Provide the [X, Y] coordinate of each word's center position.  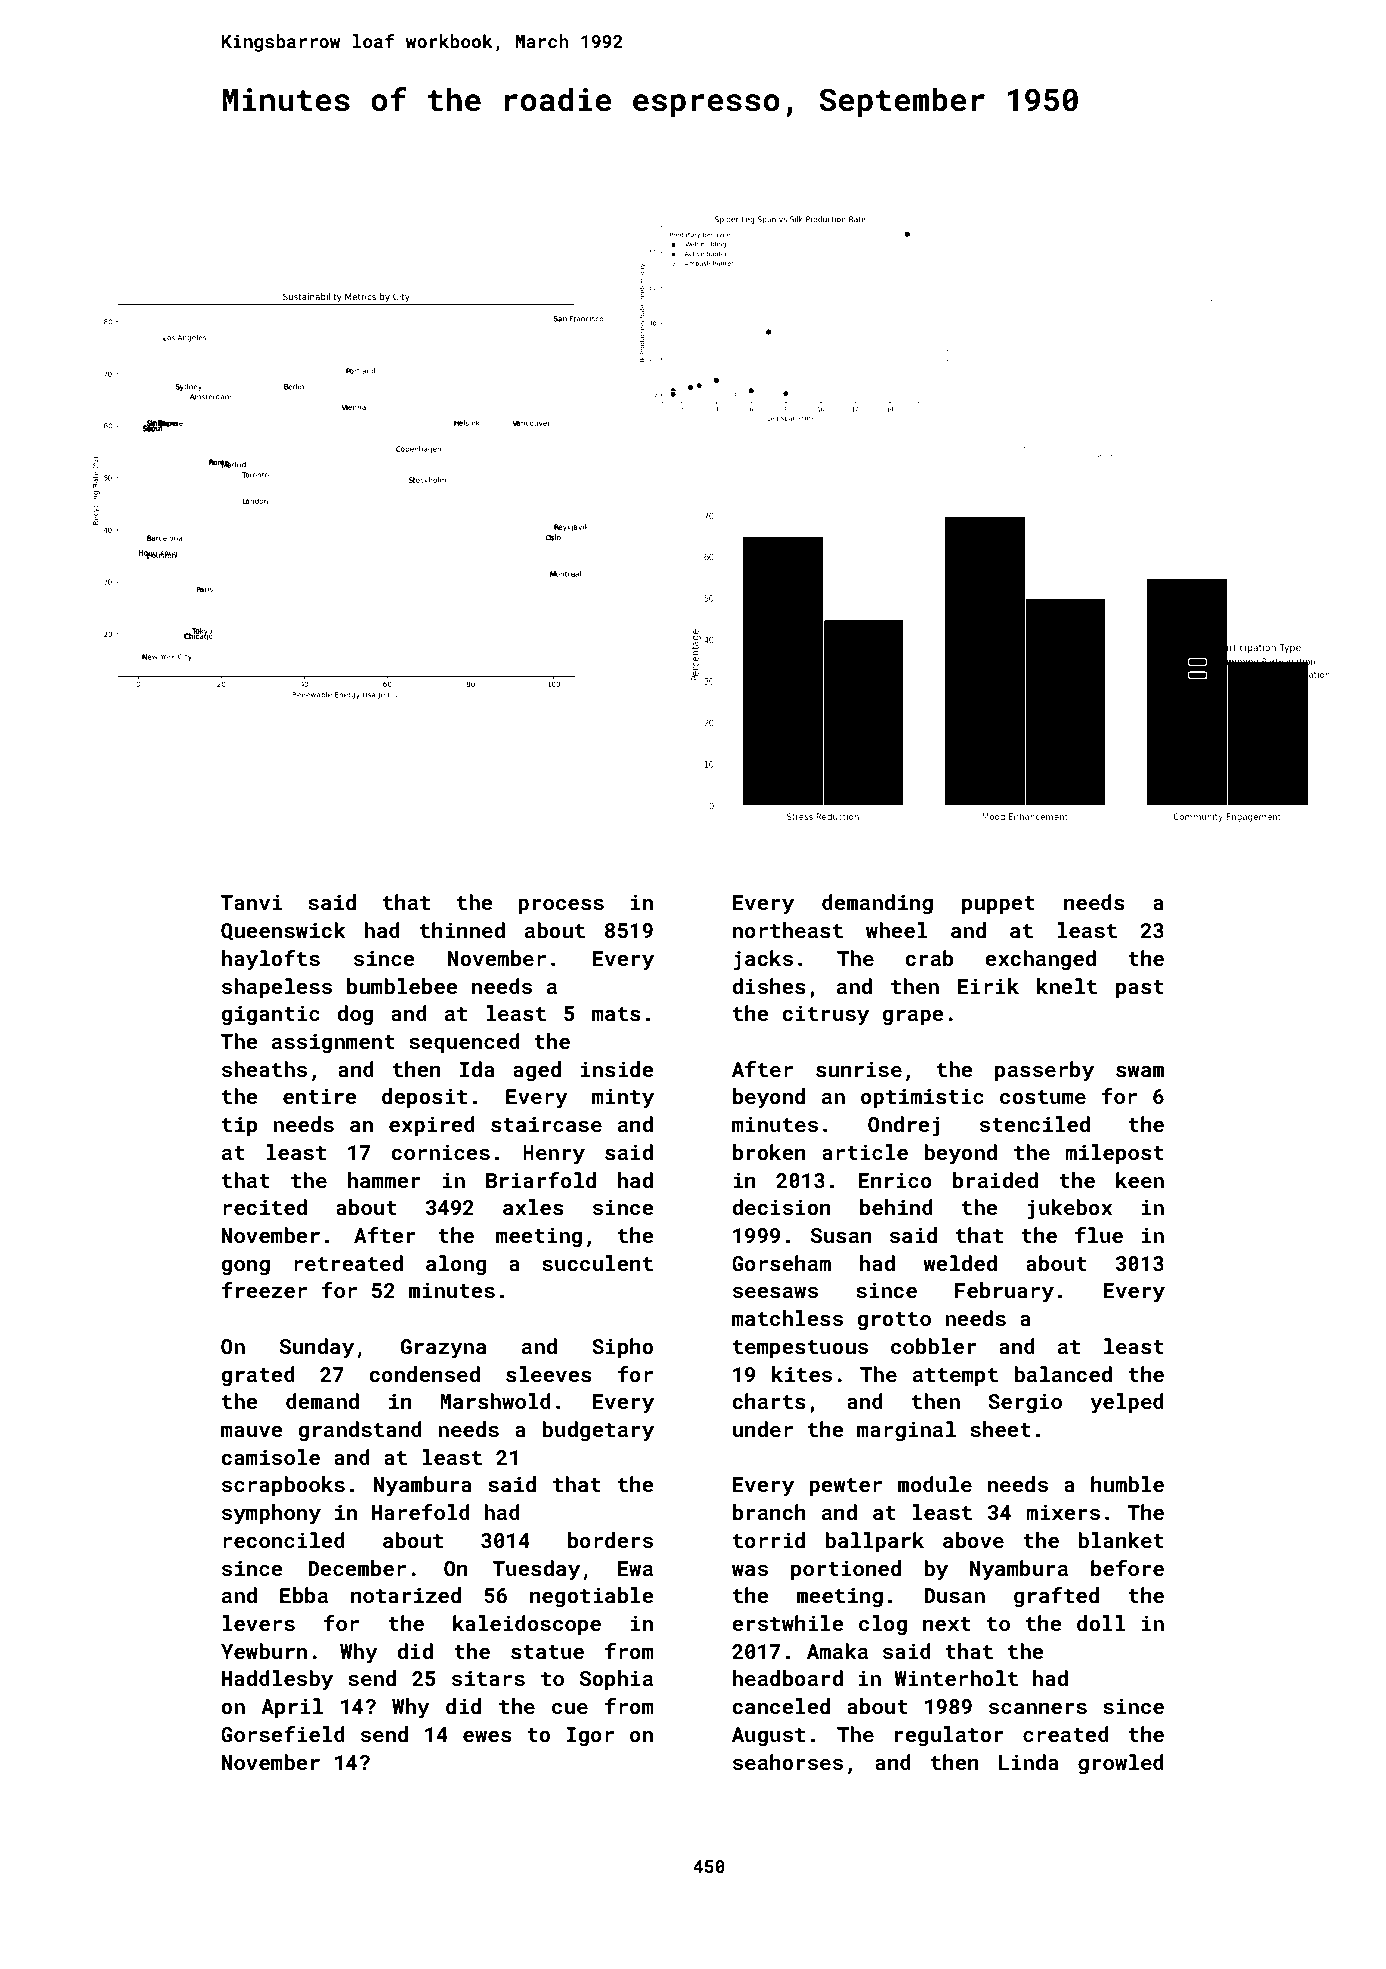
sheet [1000, 1429]
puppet [998, 905]
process [561, 907]
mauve [251, 1431]
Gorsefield [283, 1734]
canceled [781, 1706]
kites [802, 1374]
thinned [462, 930]
